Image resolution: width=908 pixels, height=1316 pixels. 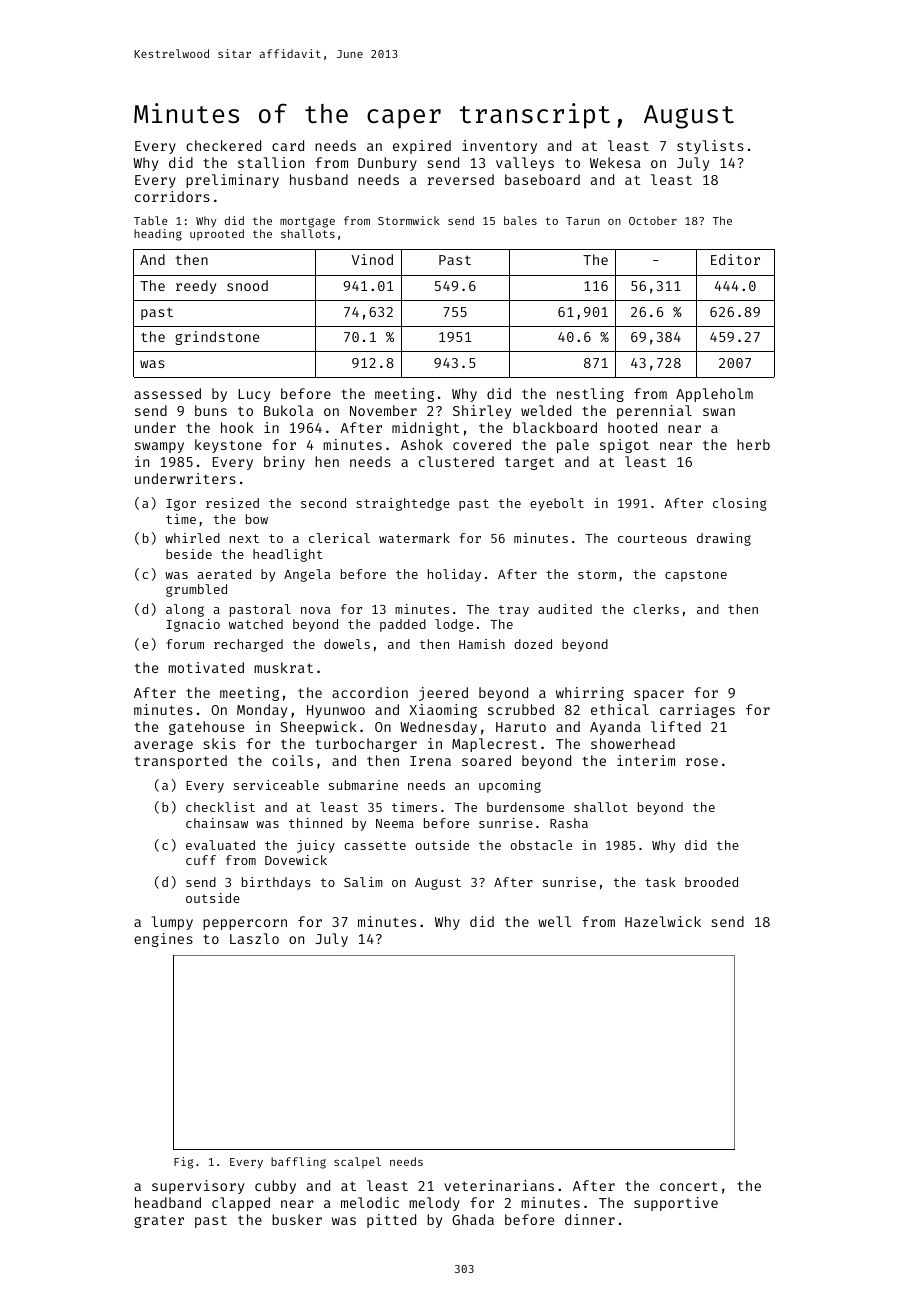 What do you see at coordinates (652, 538) in the screenshot?
I see `courteous` at bounding box center [652, 538].
